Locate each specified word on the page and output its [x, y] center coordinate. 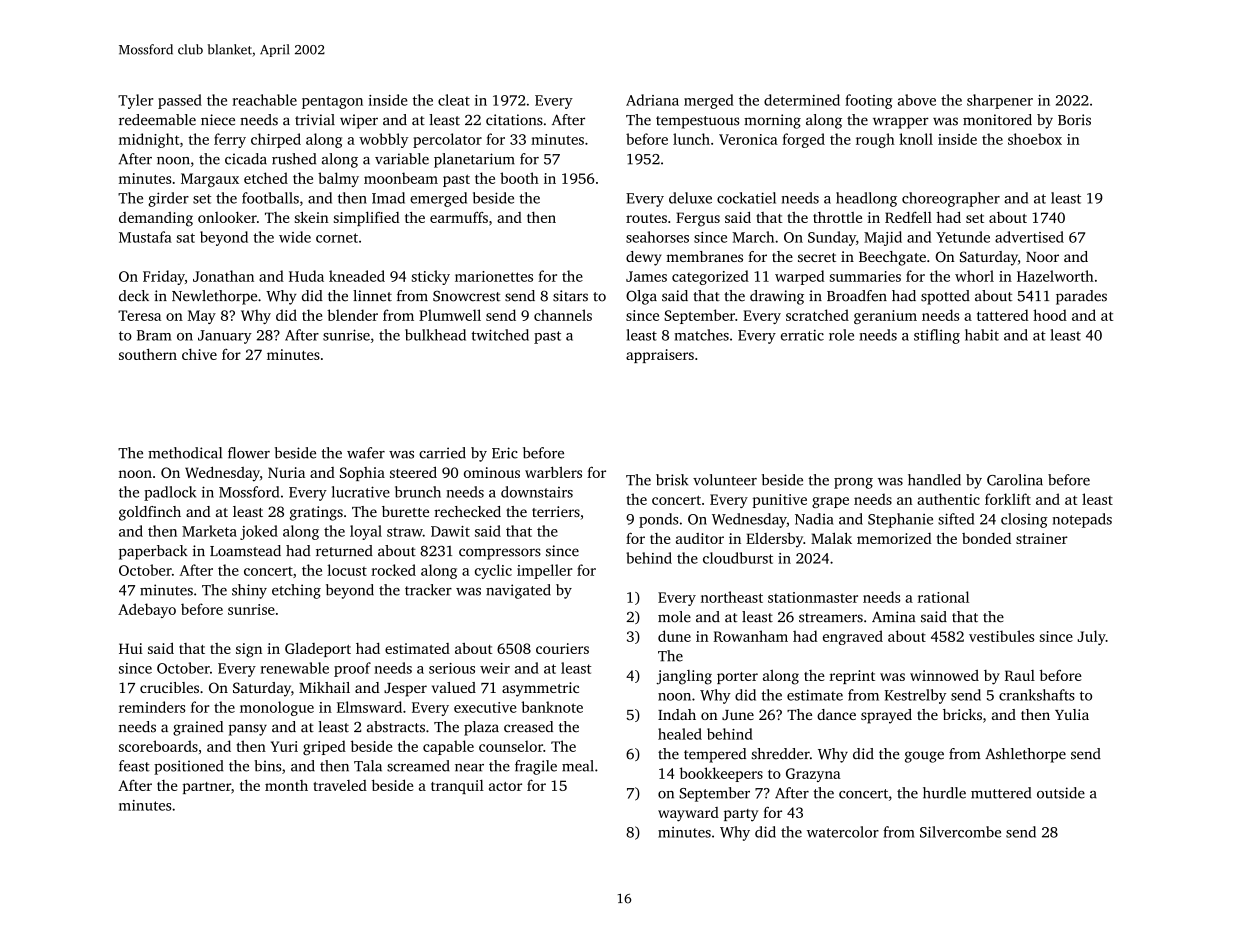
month [286, 785]
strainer [1042, 538]
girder [168, 199]
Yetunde [963, 237]
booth [519, 178]
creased [528, 727]
